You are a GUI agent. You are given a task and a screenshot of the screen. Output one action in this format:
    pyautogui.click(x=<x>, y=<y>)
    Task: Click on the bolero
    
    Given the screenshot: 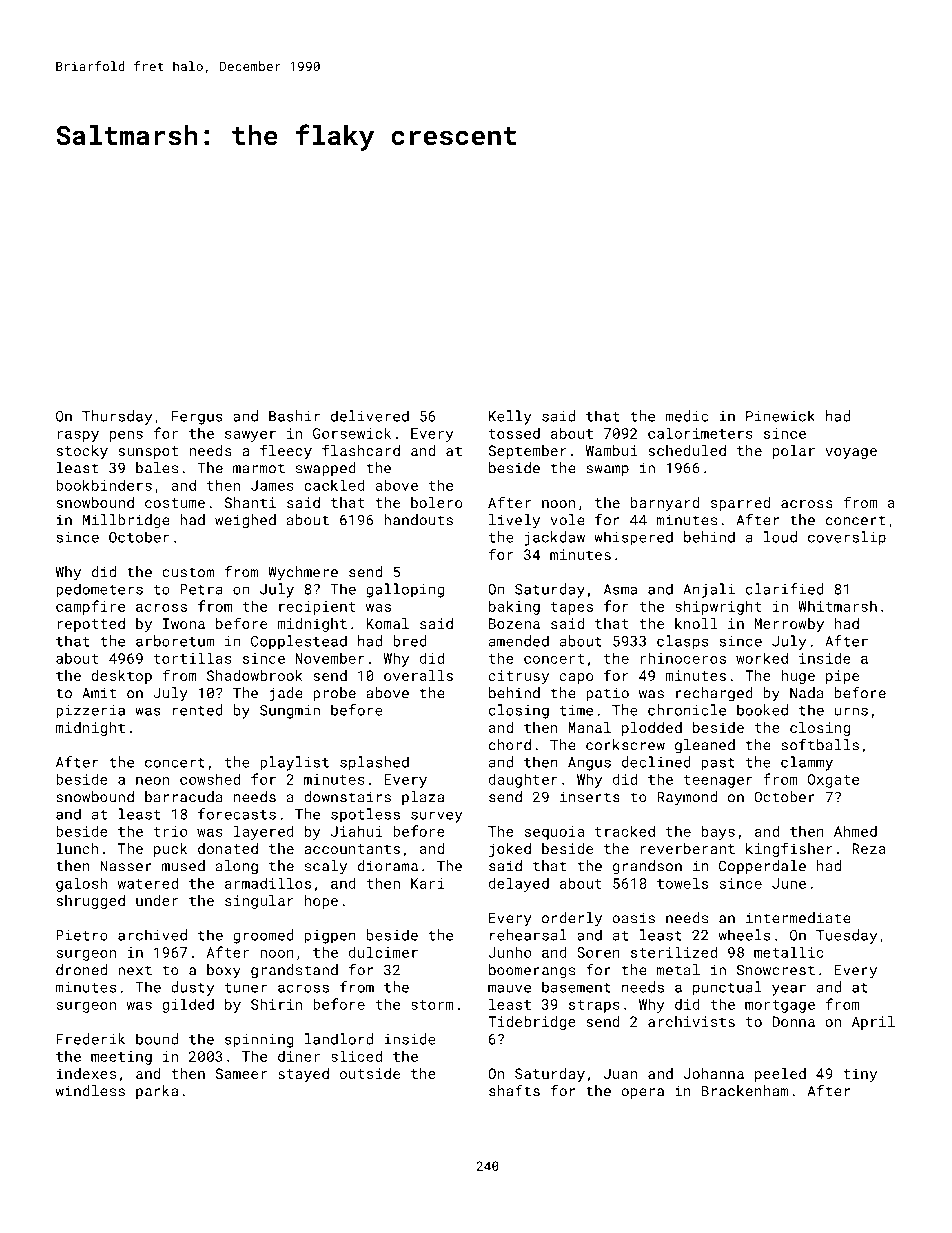 What is the action you would take?
    pyautogui.click(x=436, y=502)
